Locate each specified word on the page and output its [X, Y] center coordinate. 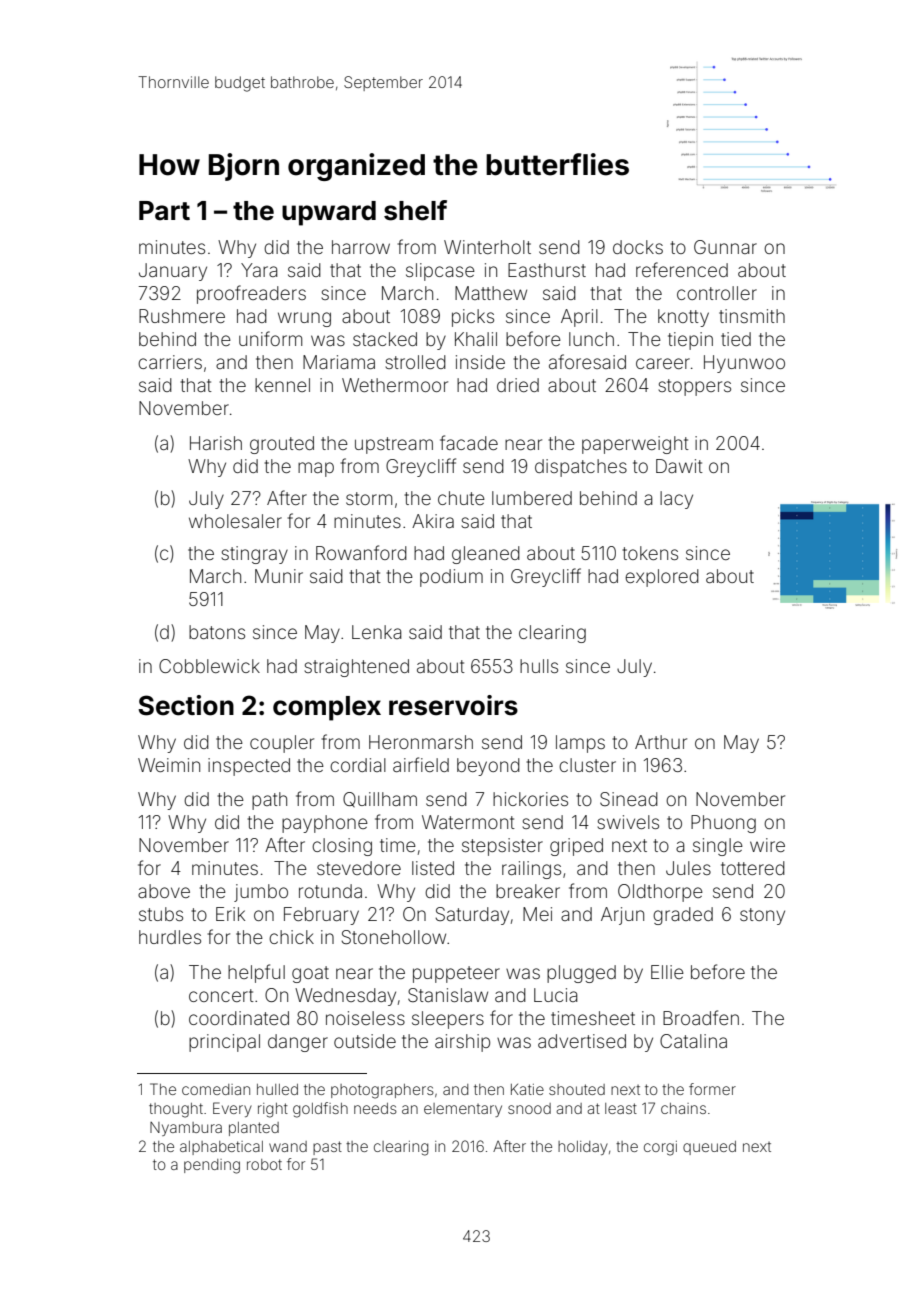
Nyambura [186, 1129]
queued [709, 1148]
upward [329, 213]
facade [469, 442]
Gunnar [725, 247]
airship [462, 1043]
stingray [255, 555]
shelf [415, 210]
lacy [676, 500]
